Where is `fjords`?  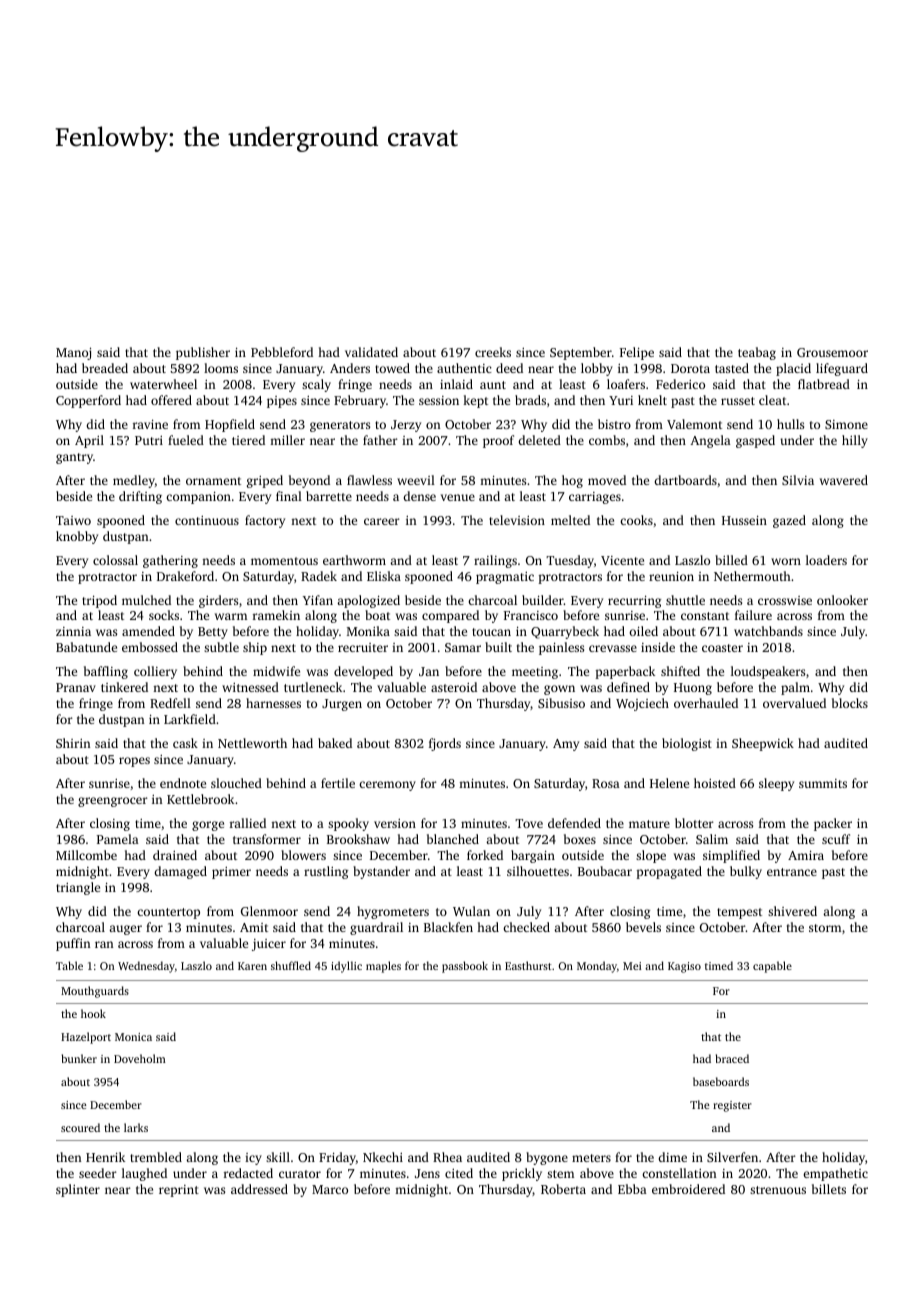 fjords is located at coordinates (445, 744).
